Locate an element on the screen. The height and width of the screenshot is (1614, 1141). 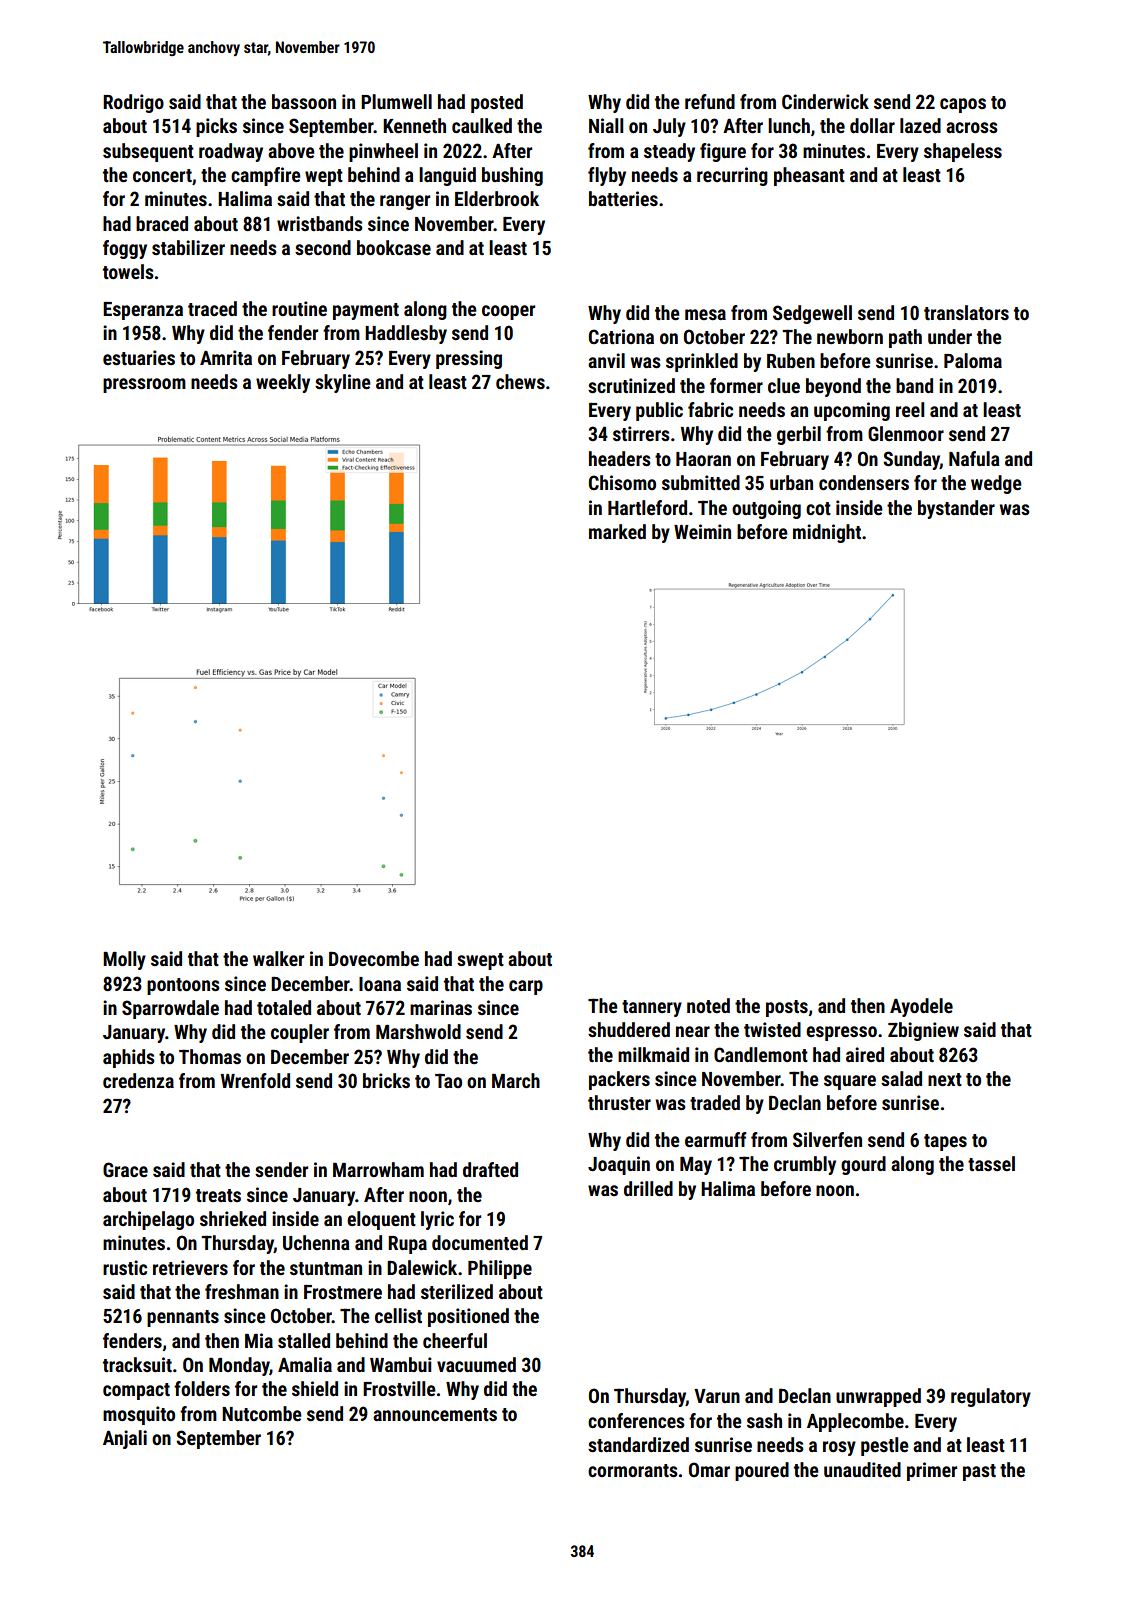
posts is located at coordinates (787, 1008).
